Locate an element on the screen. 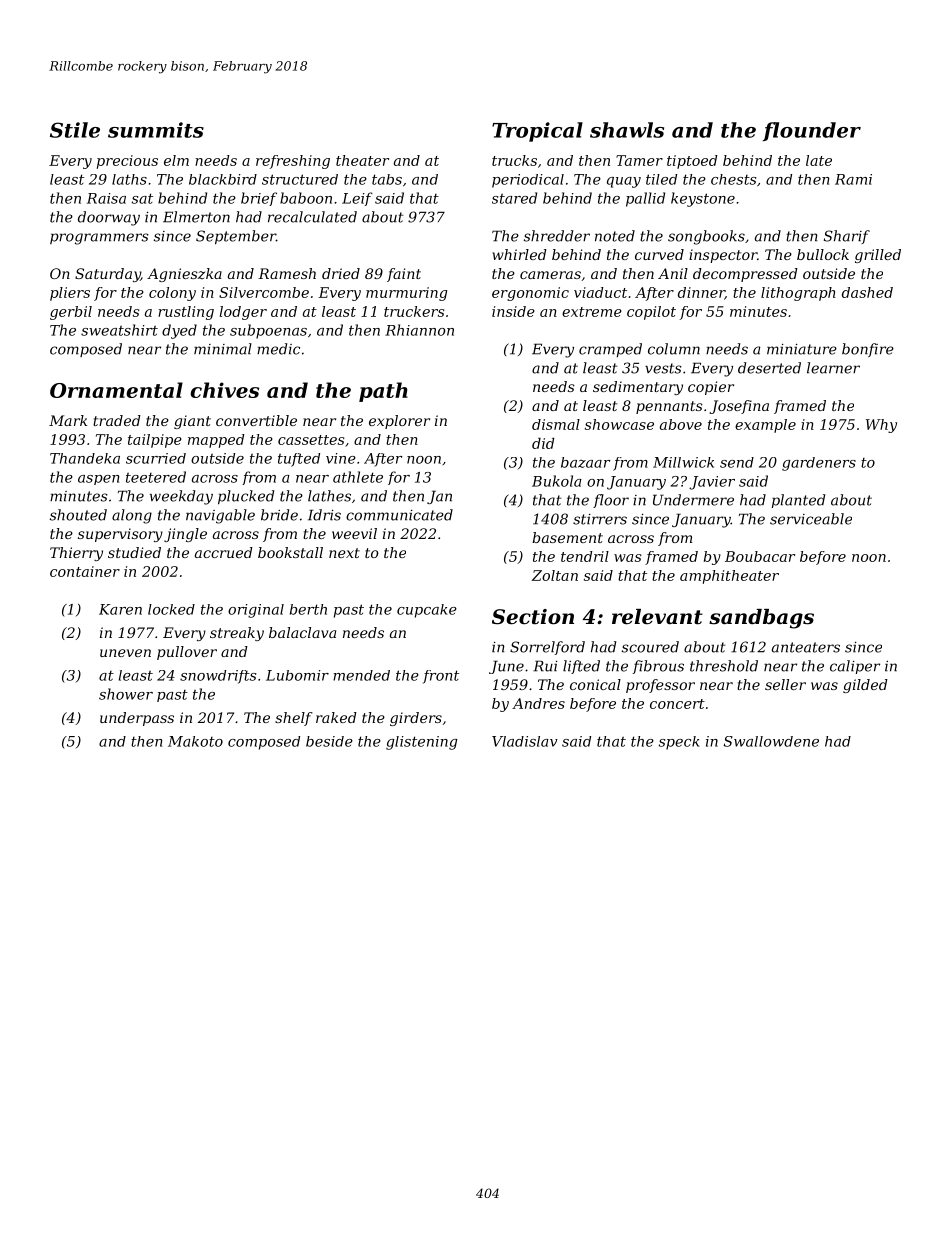 Image resolution: width=952 pixels, height=1233 pixels. deserted is located at coordinates (769, 368).
